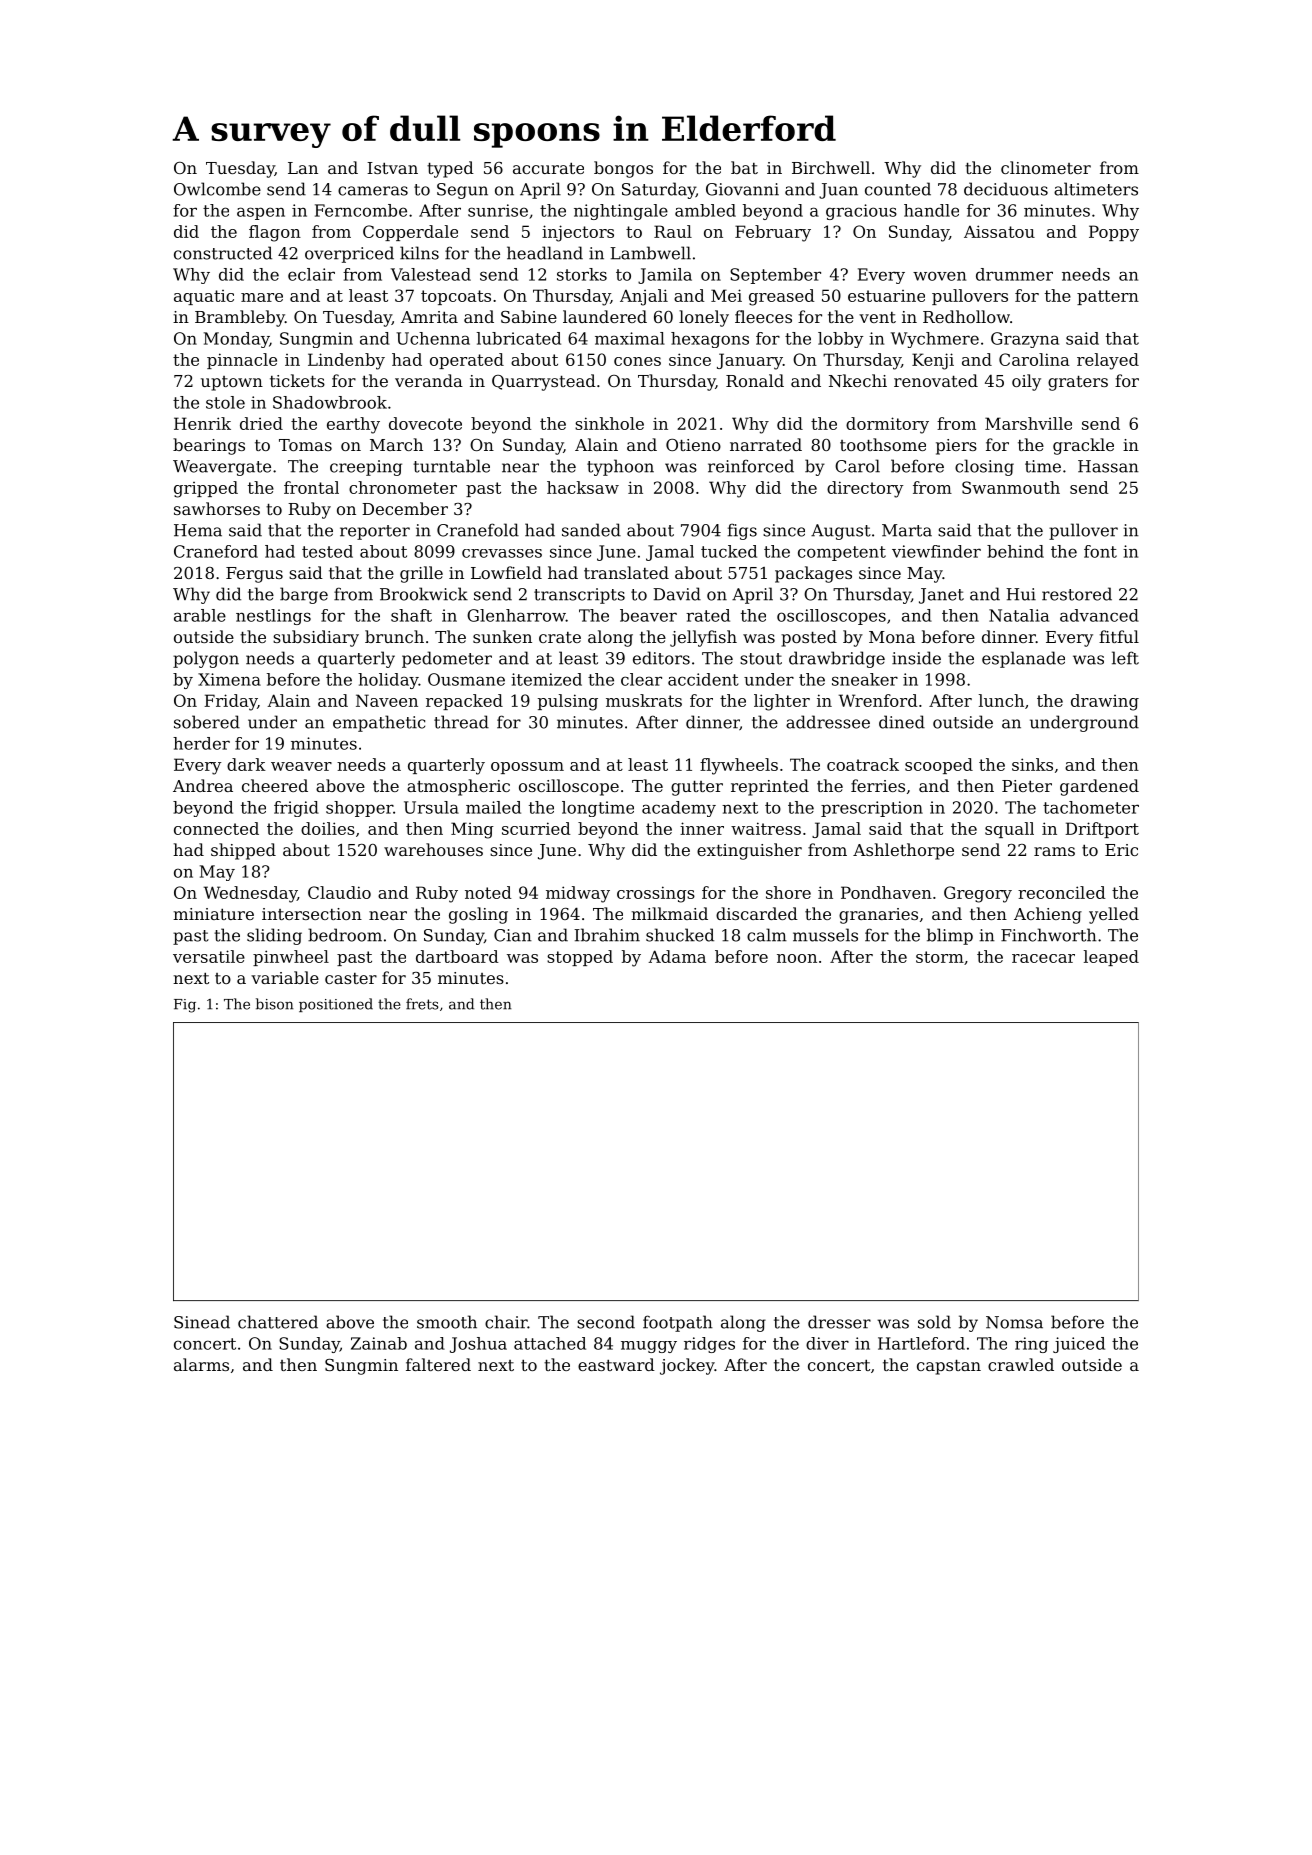 Image resolution: width=1312 pixels, height=1855 pixels. Describe the element at coordinates (450, 169) in the screenshot. I see `typed` at that location.
